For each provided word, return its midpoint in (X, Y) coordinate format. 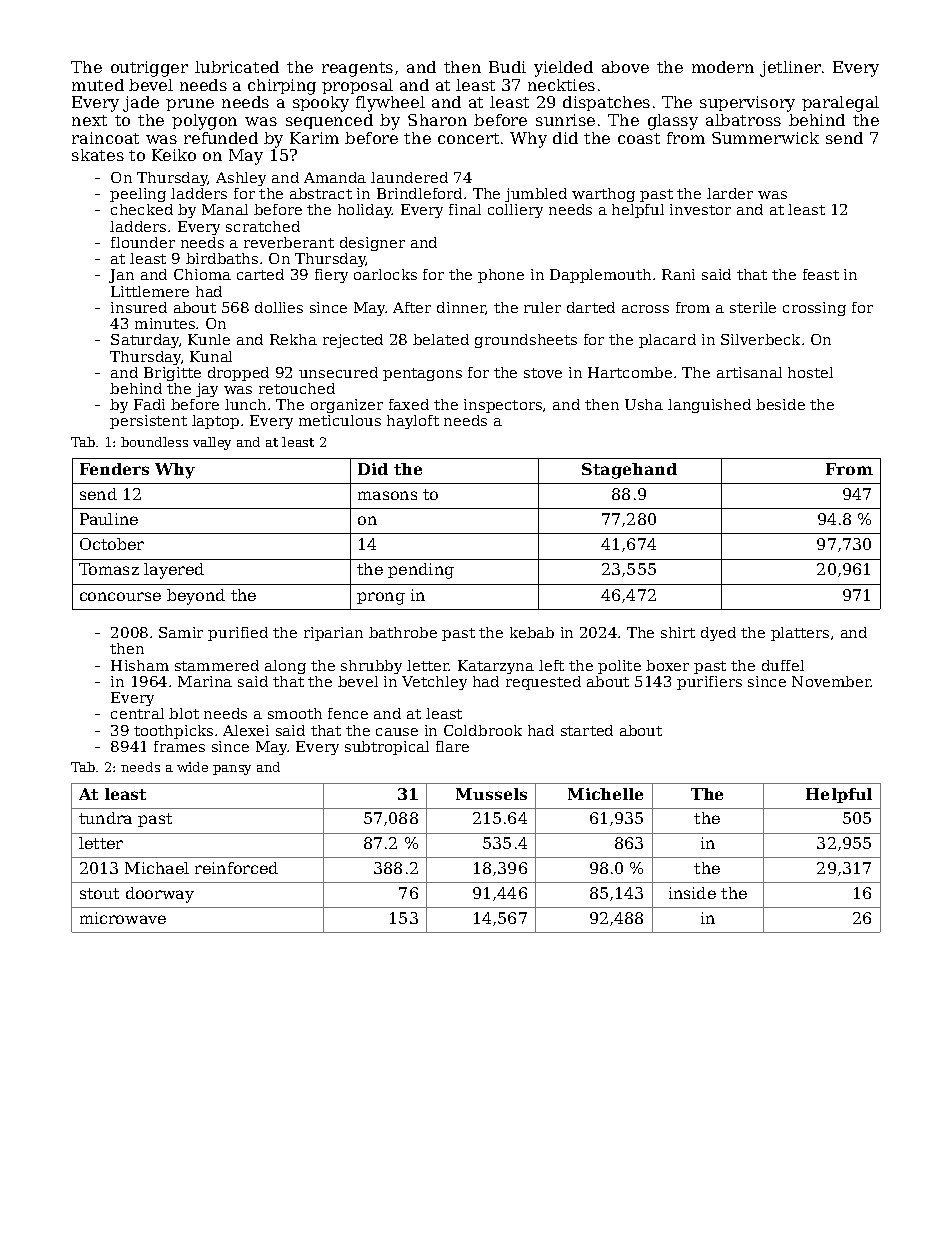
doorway (160, 895)
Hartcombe (630, 372)
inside (692, 893)
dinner (461, 308)
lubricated (237, 67)
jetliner (790, 69)
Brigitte (172, 374)
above (625, 67)
